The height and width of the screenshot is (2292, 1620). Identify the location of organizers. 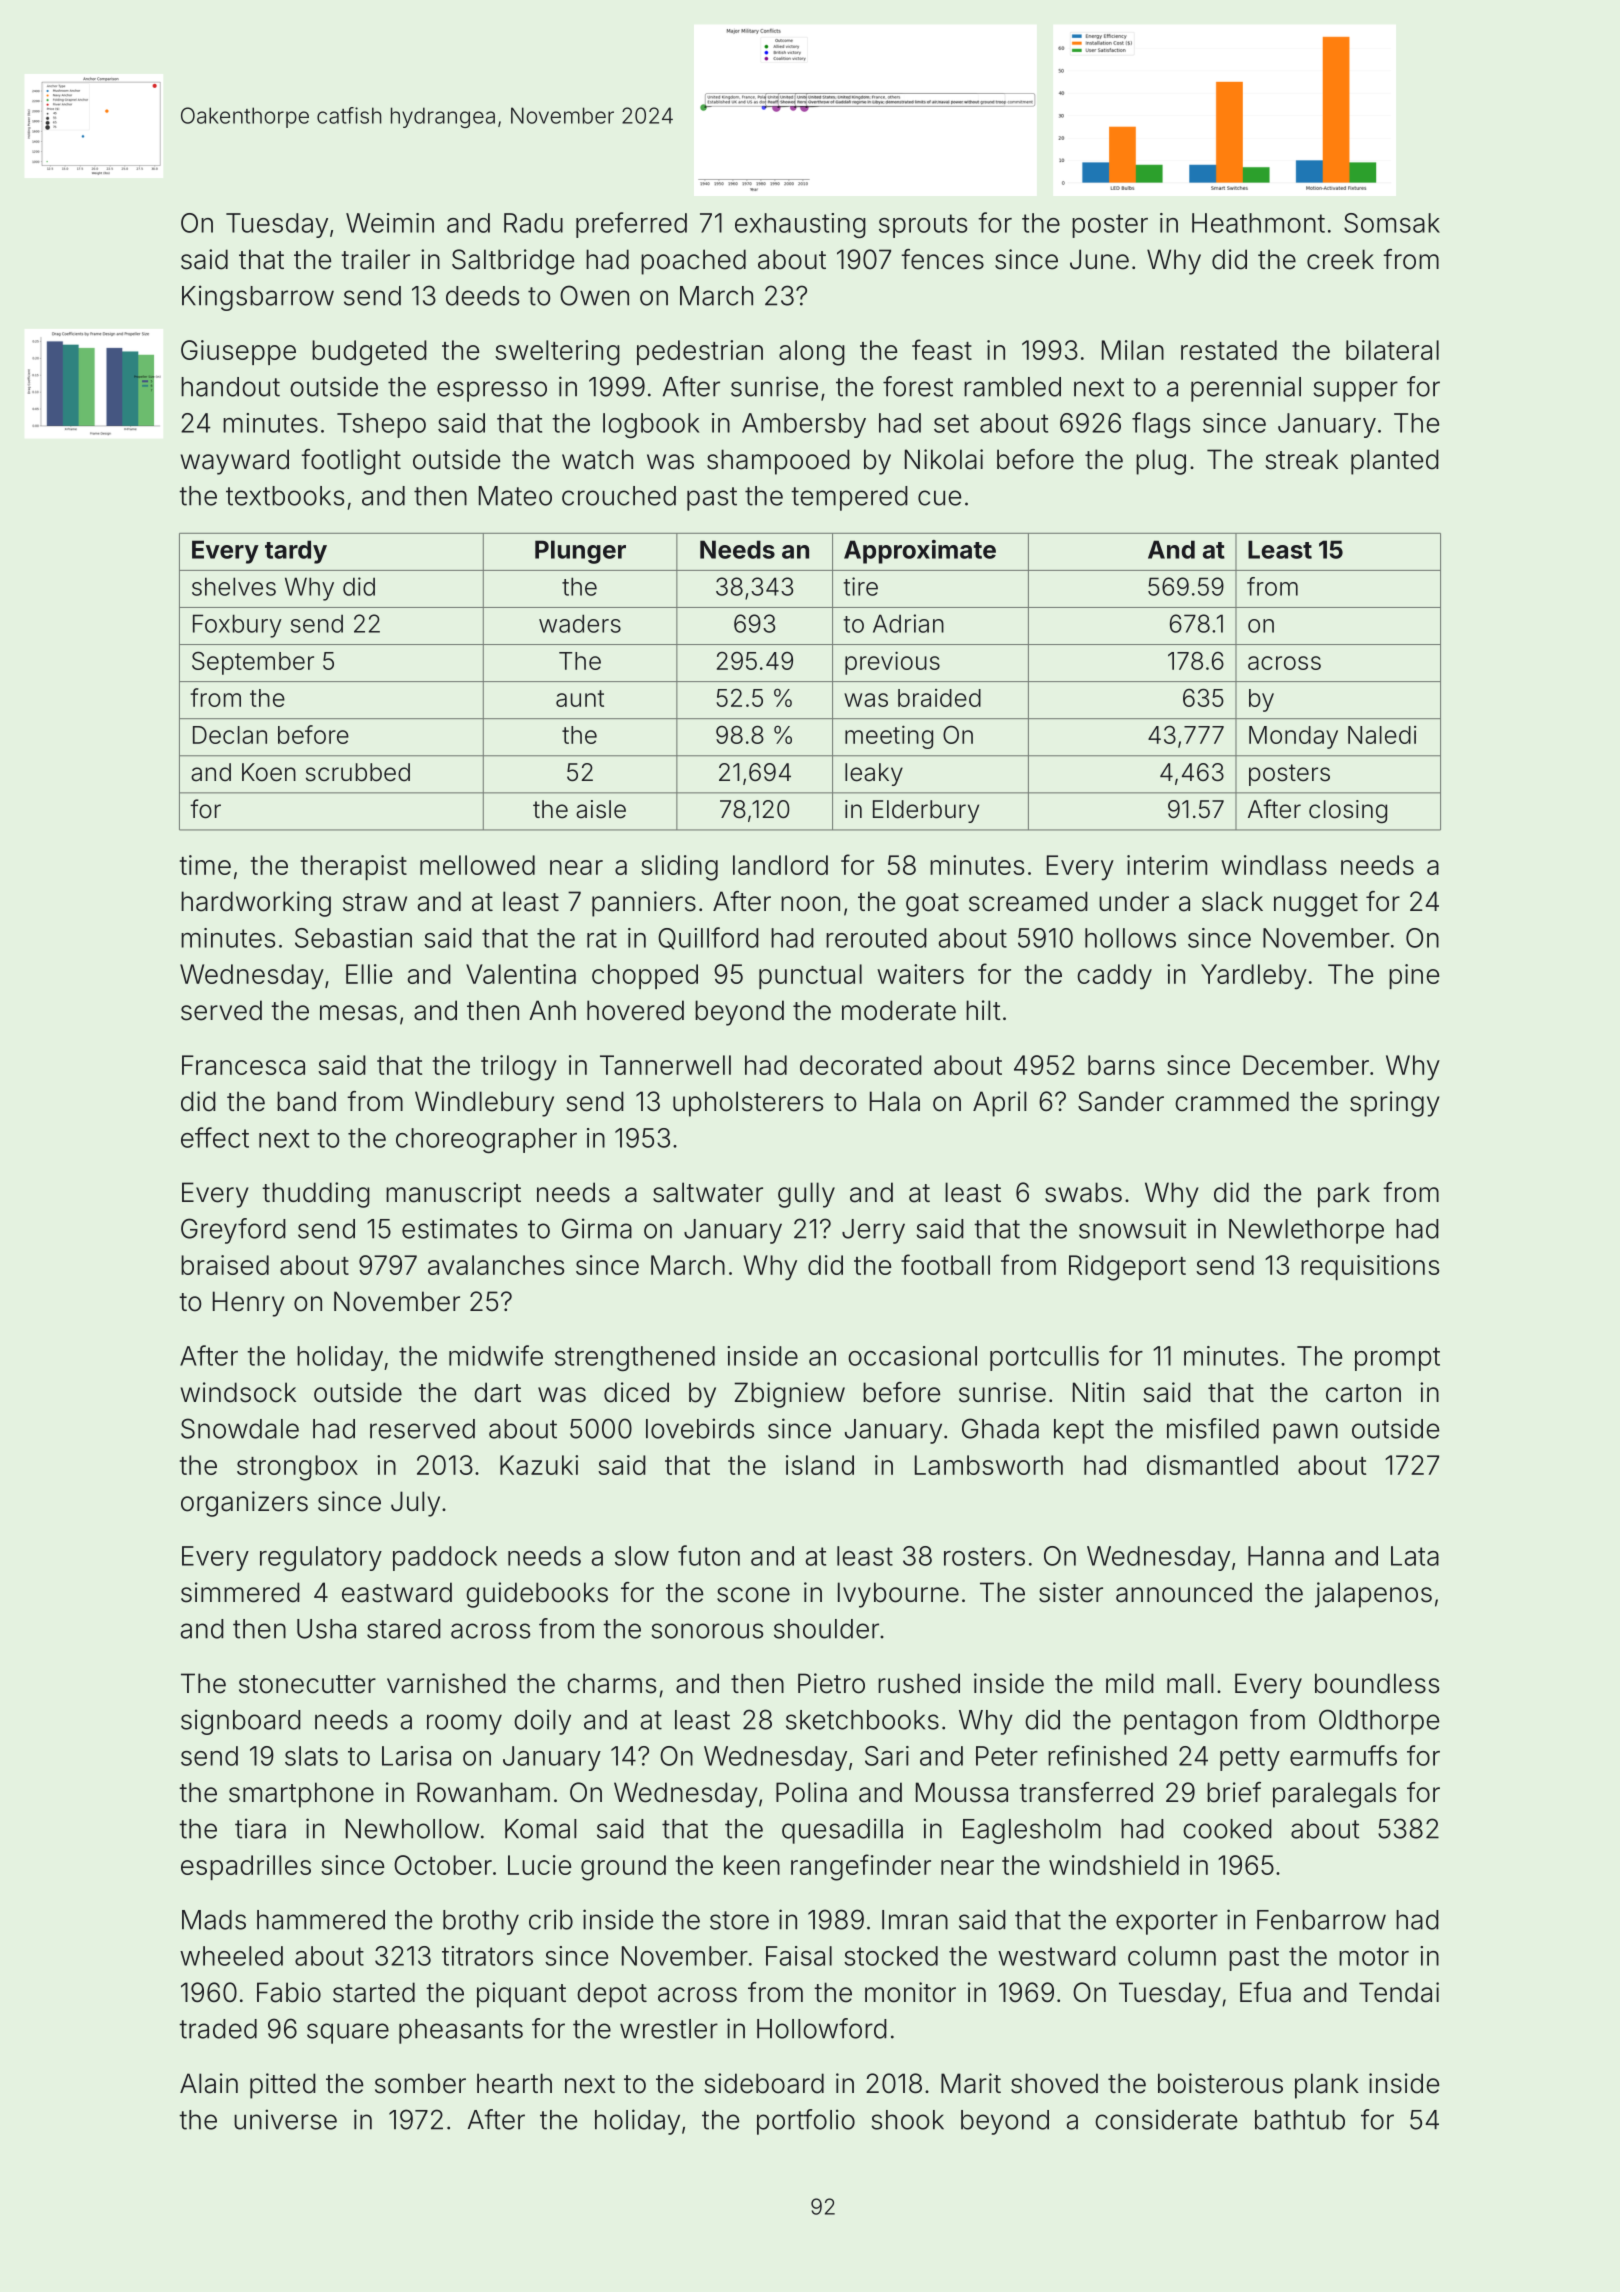
(244, 1504).
